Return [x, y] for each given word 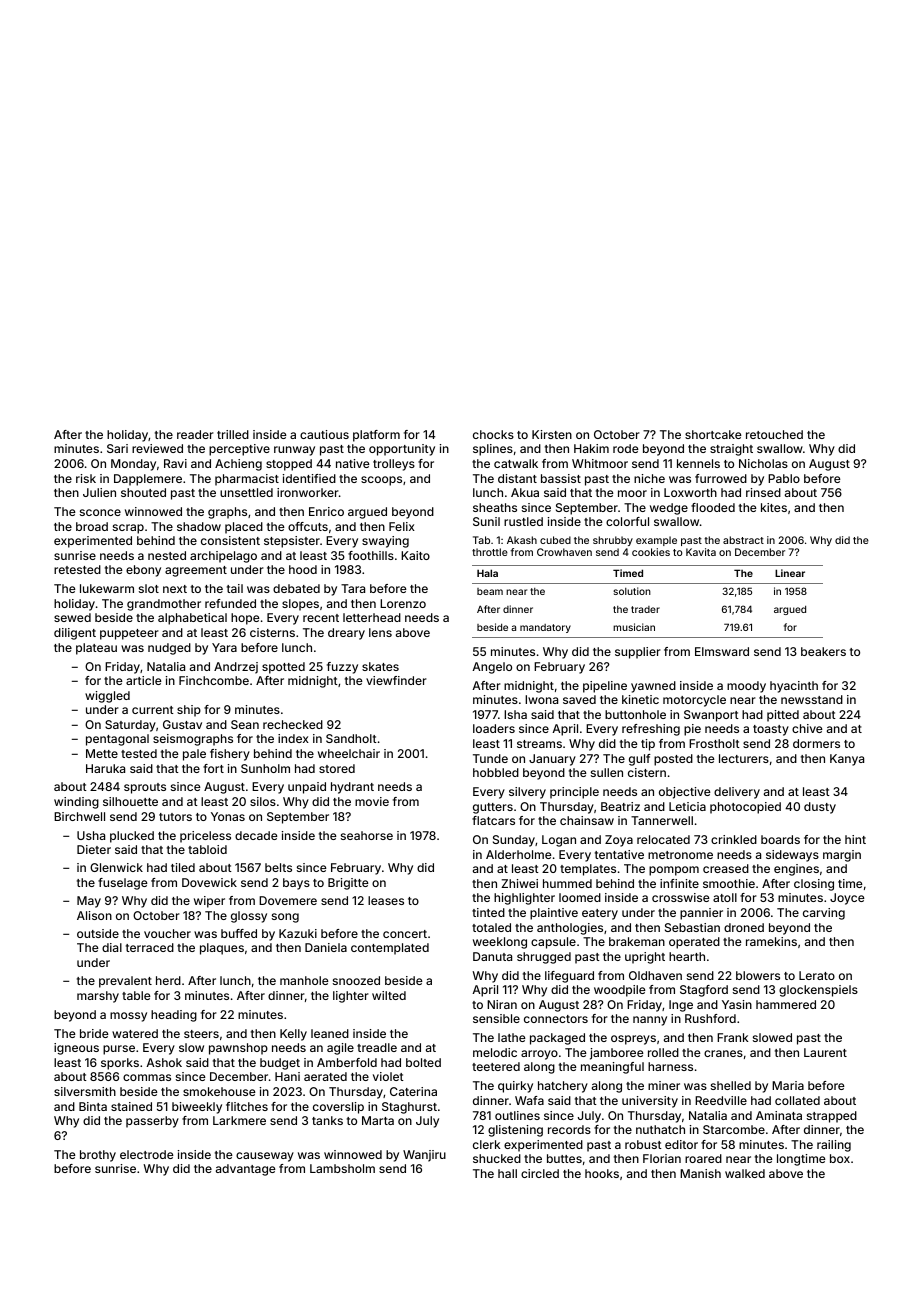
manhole [304, 980]
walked [745, 1173]
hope [245, 619]
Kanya [847, 760]
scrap [128, 529]
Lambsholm [342, 1168]
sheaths [495, 507]
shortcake [713, 434]
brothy [98, 1156]
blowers [758, 975]
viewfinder [396, 680]
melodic [495, 1052]
